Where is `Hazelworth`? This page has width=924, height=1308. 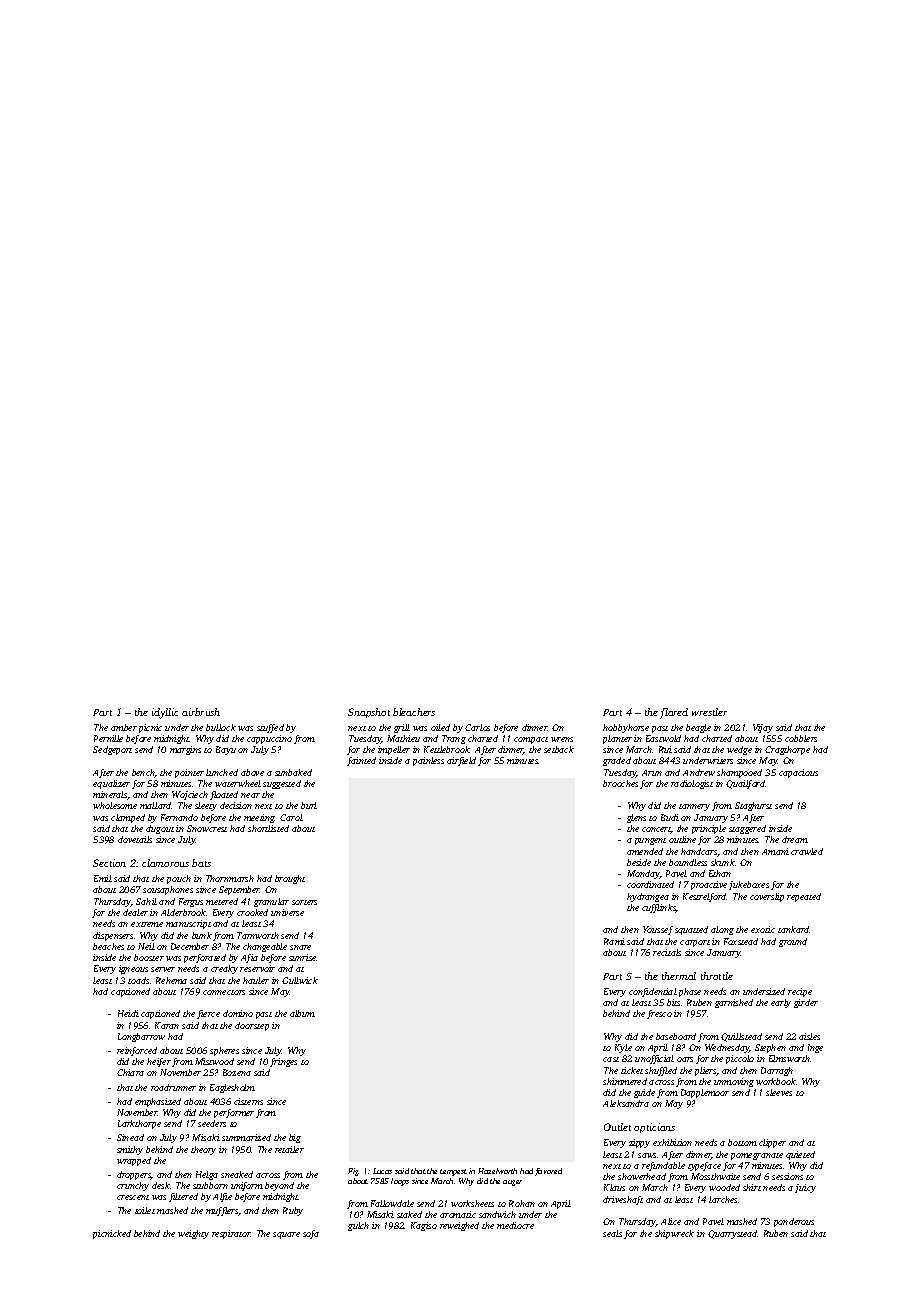 Hazelworth is located at coordinates (497, 1171).
